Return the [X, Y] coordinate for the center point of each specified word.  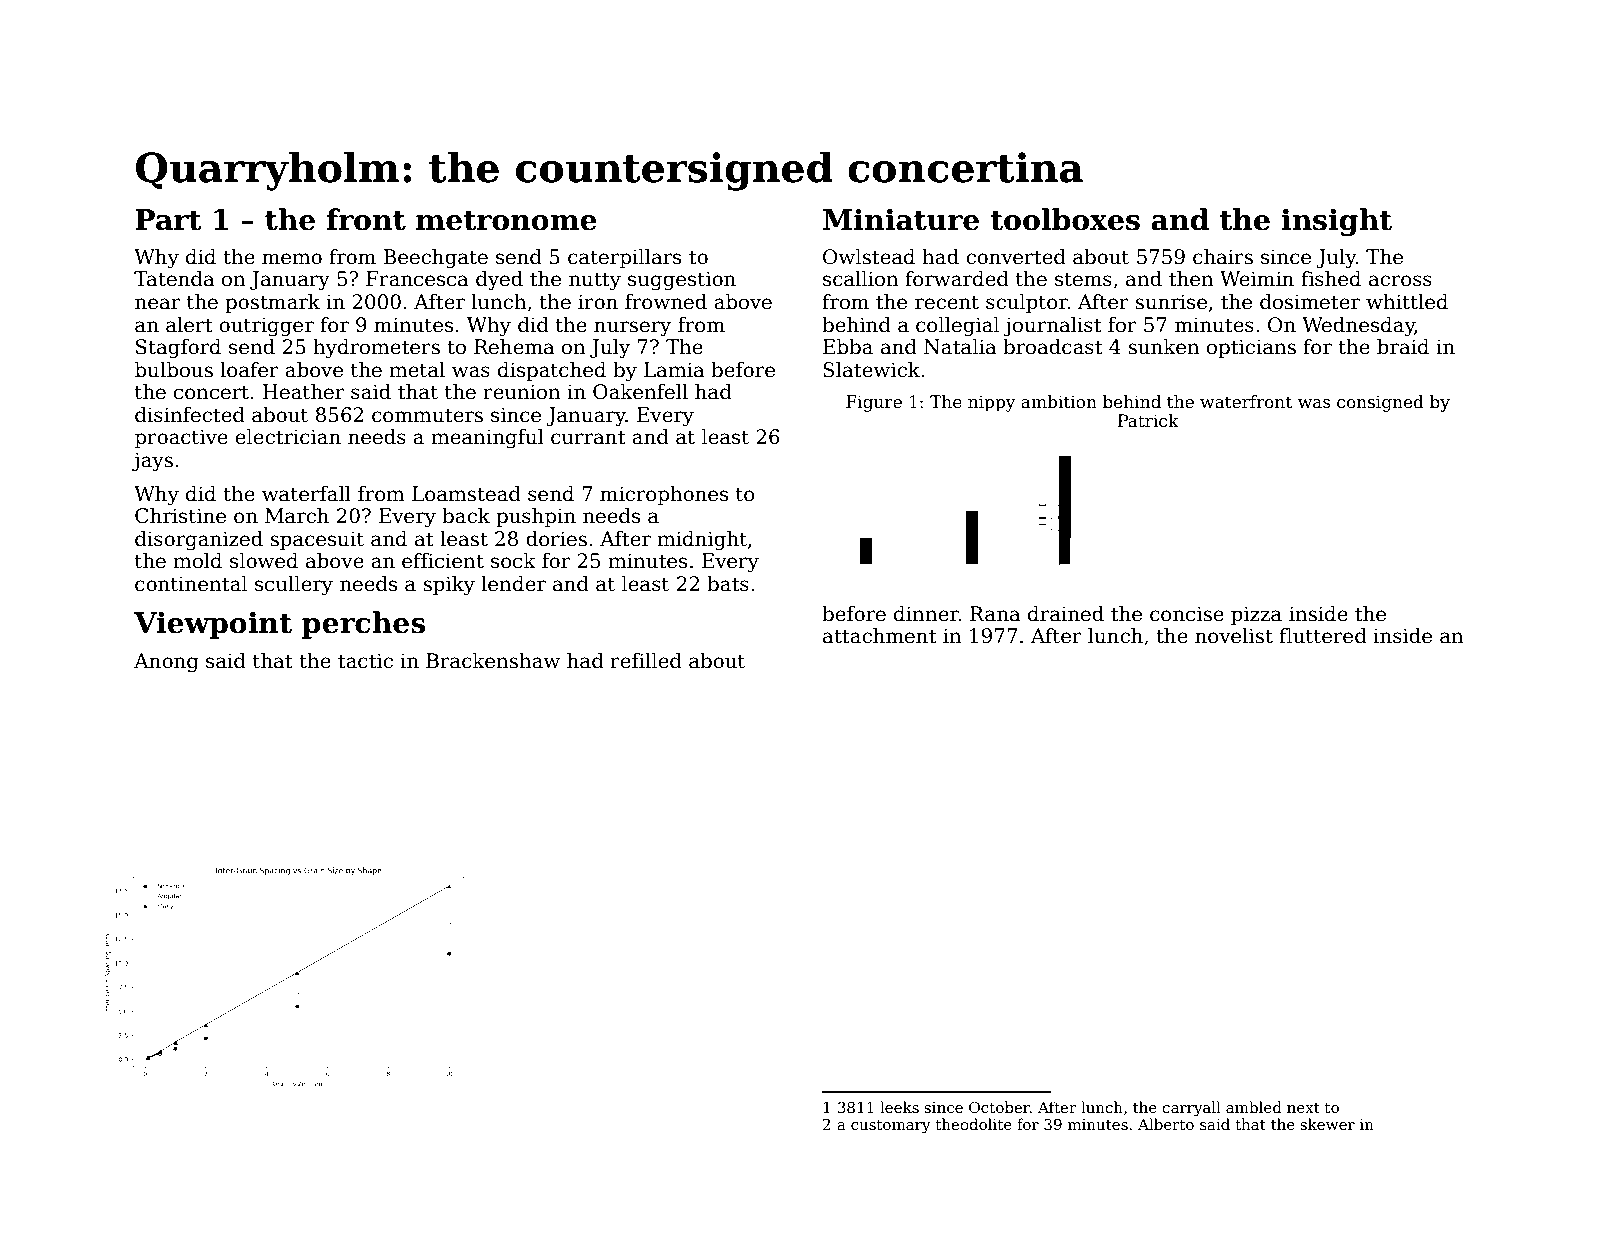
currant [588, 437]
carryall [1191, 1109]
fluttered [1323, 636]
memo [292, 259]
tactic [365, 661]
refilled [646, 661]
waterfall [306, 494]
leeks [899, 1107]
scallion [861, 279]
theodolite [974, 1124]
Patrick [1148, 421]
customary [891, 1127]
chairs [1223, 257]
